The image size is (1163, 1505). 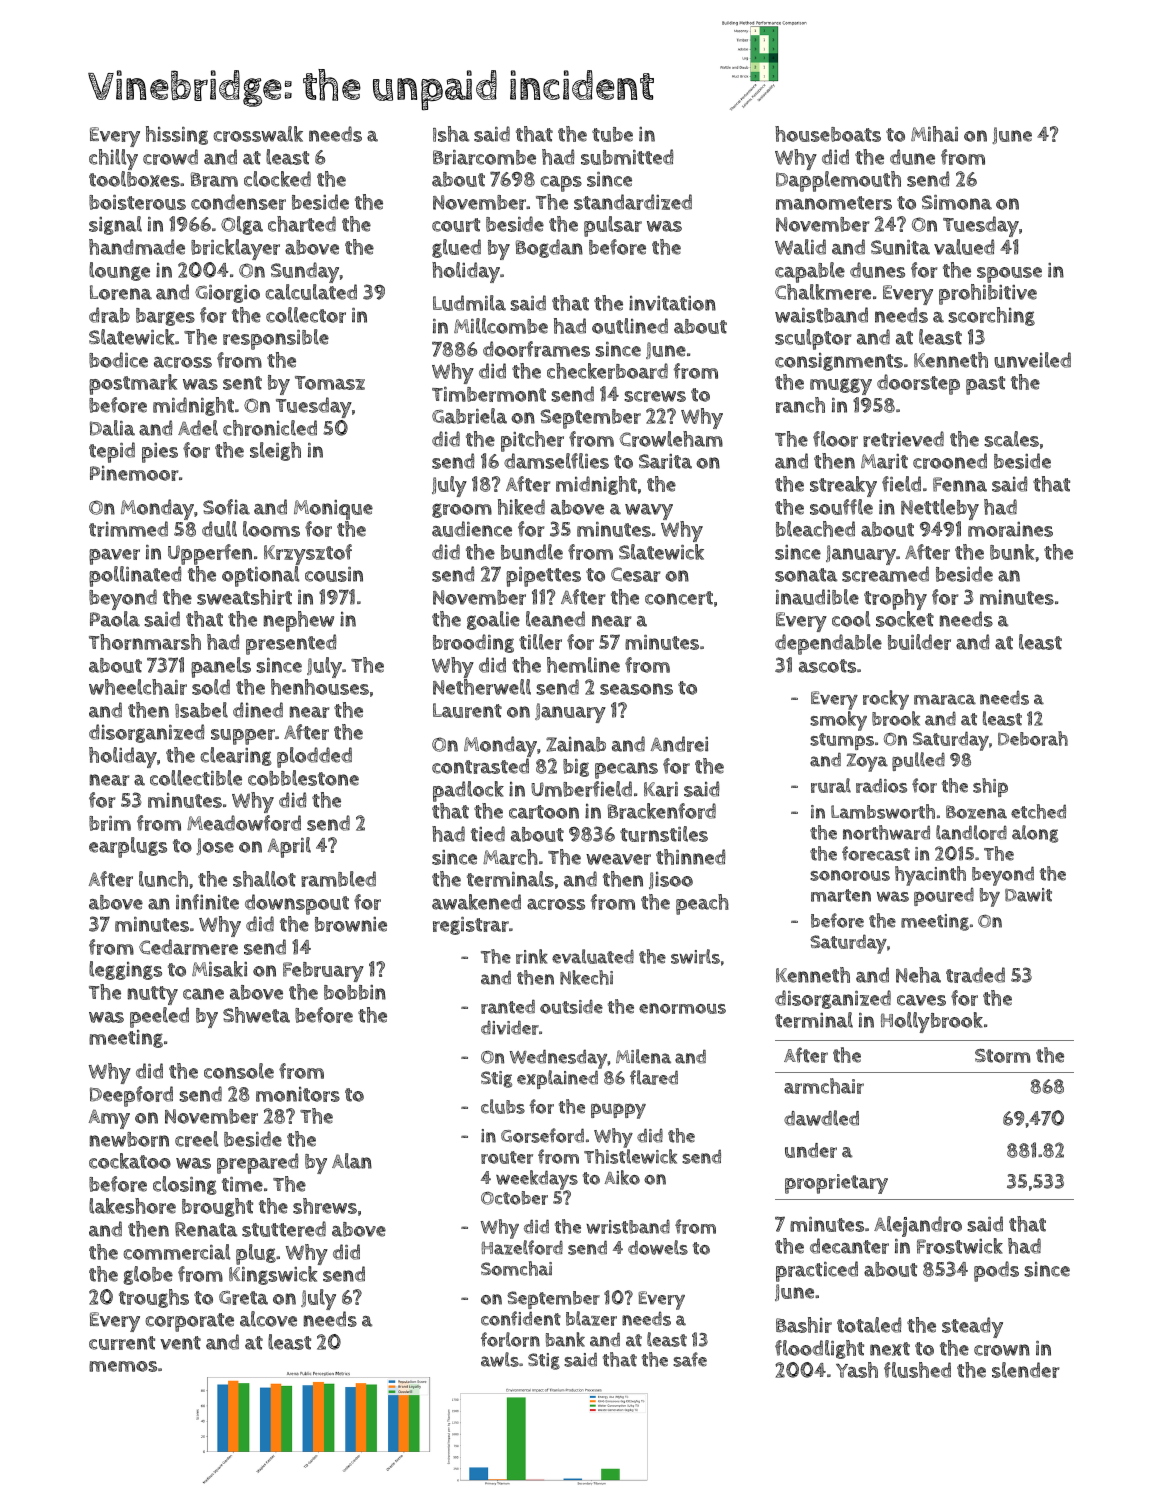 What do you see at coordinates (469, 303) in the screenshot?
I see `Ludmila` at bounding box center [469, 303].
